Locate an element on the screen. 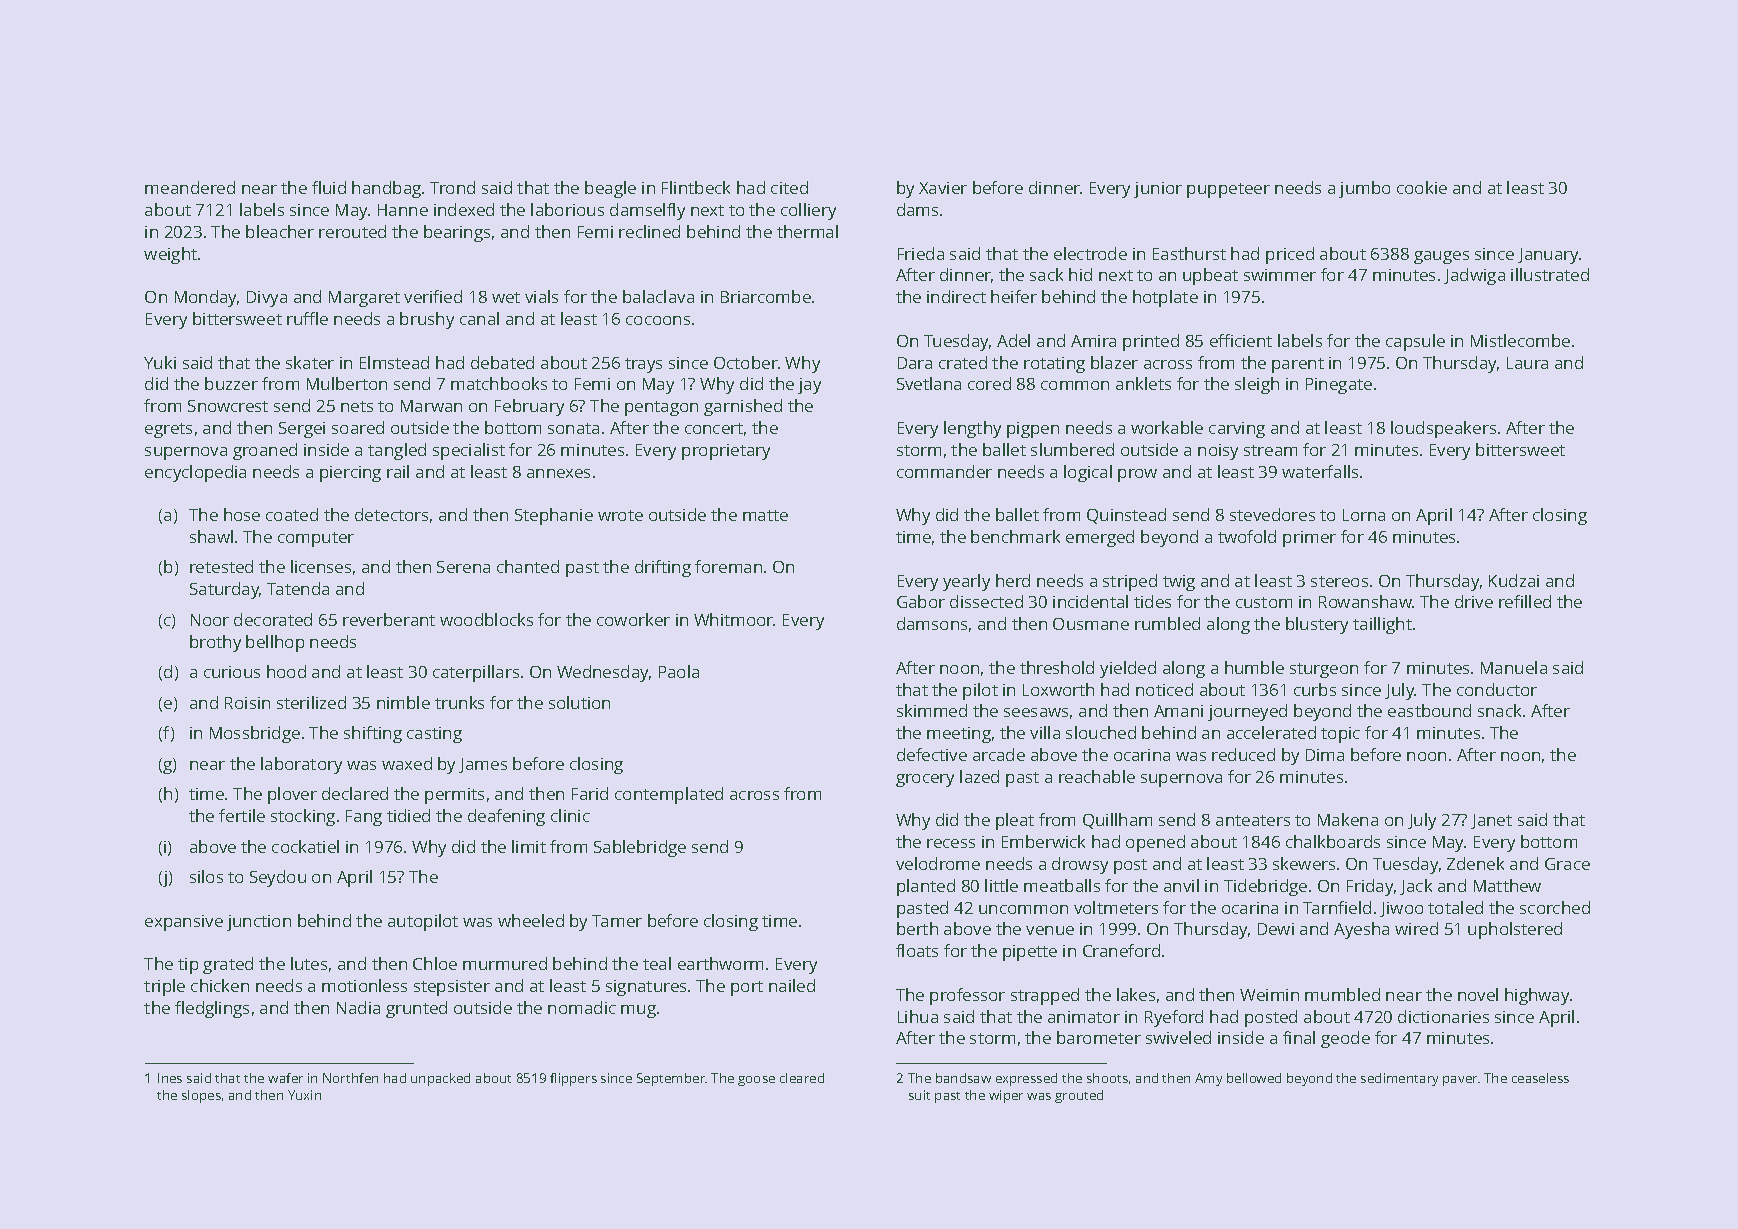 The width and height of the screenshot is (1738, 1229). humble is located at coordinates (1254, 667).
